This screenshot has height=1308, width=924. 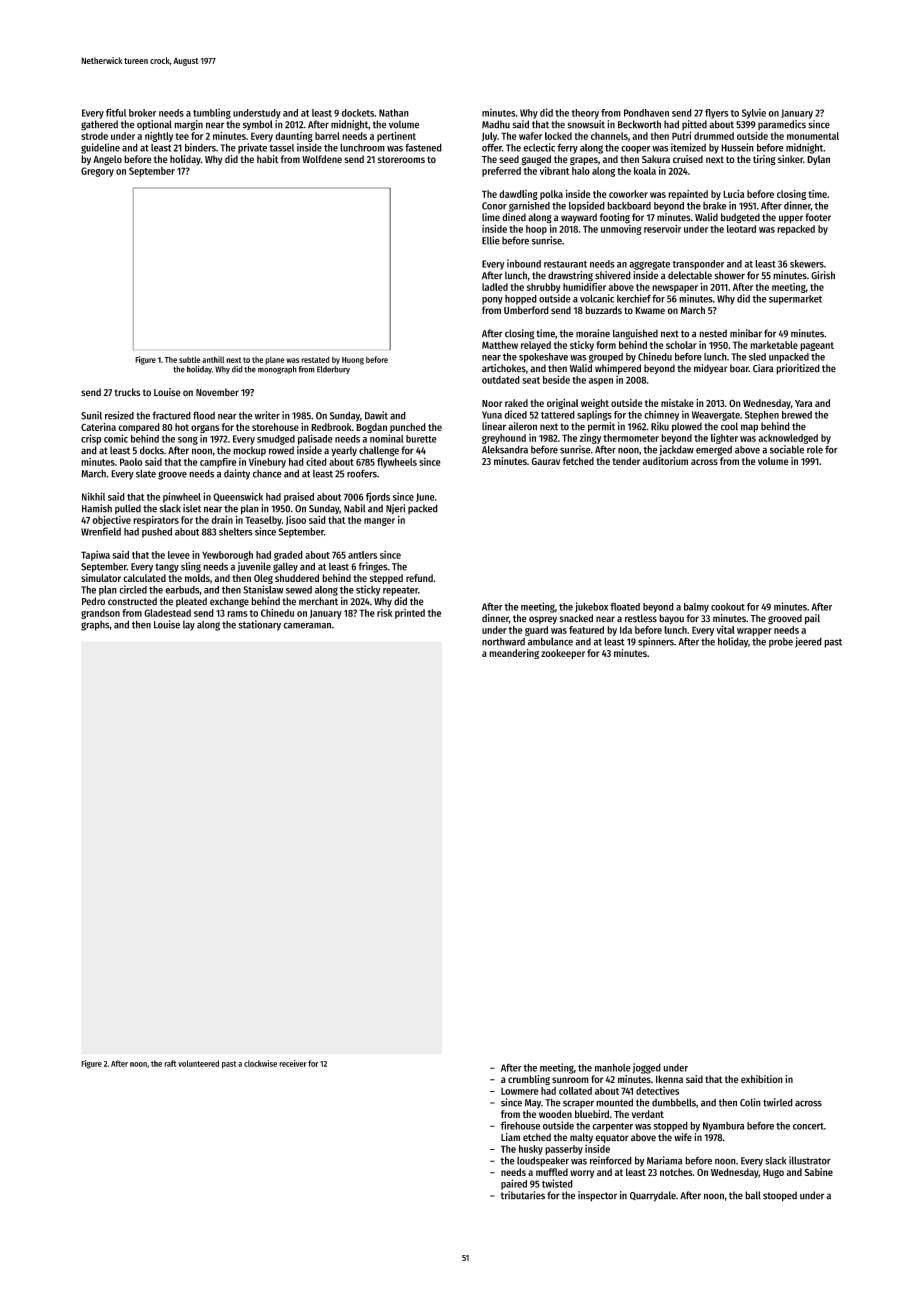 I want to click on receiver, so click(x=293, y=1063).
